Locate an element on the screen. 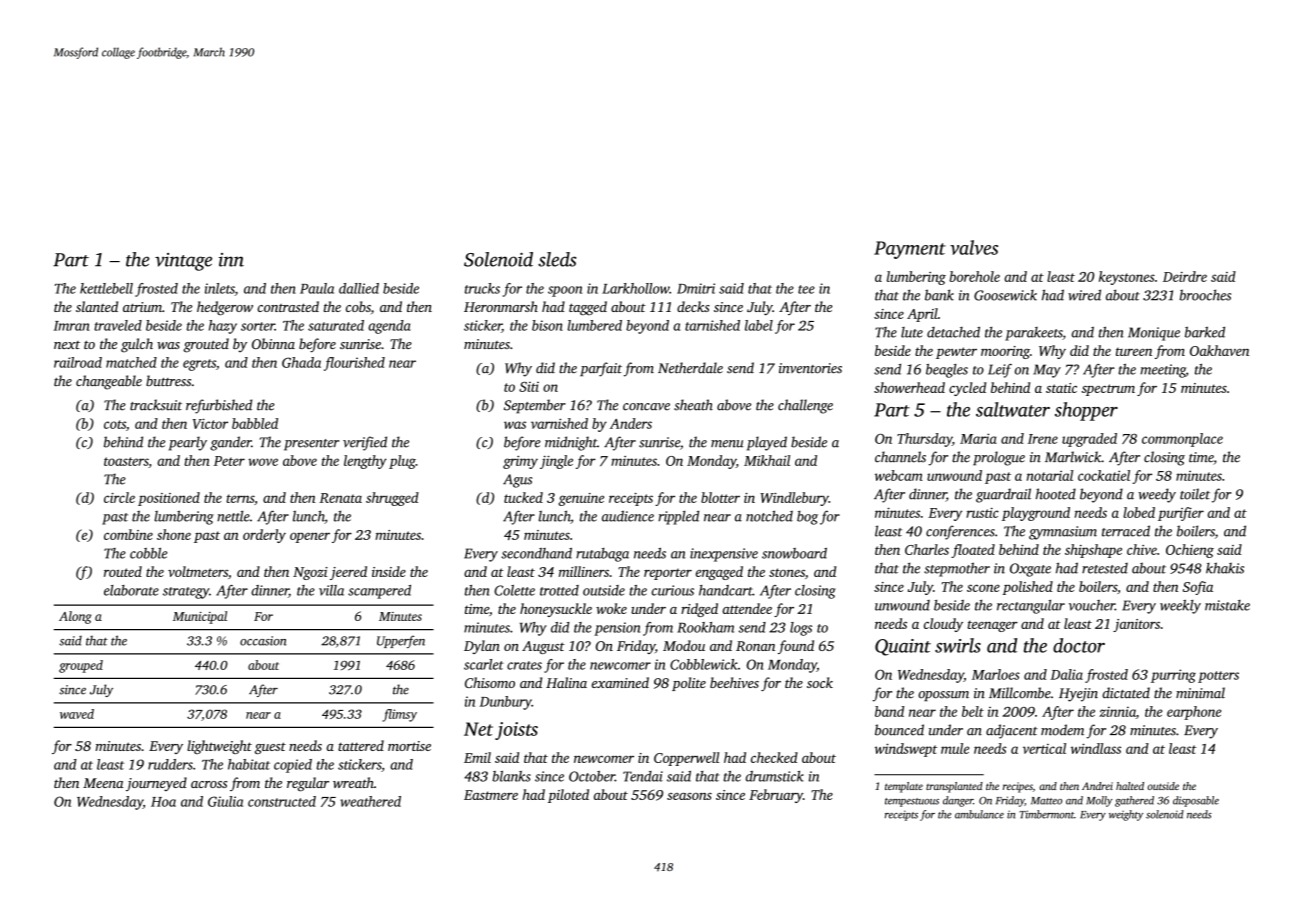 Image resolution: width=1308 pixels, height=924 pixels. Leif is located at coordinates (1000, 371).
